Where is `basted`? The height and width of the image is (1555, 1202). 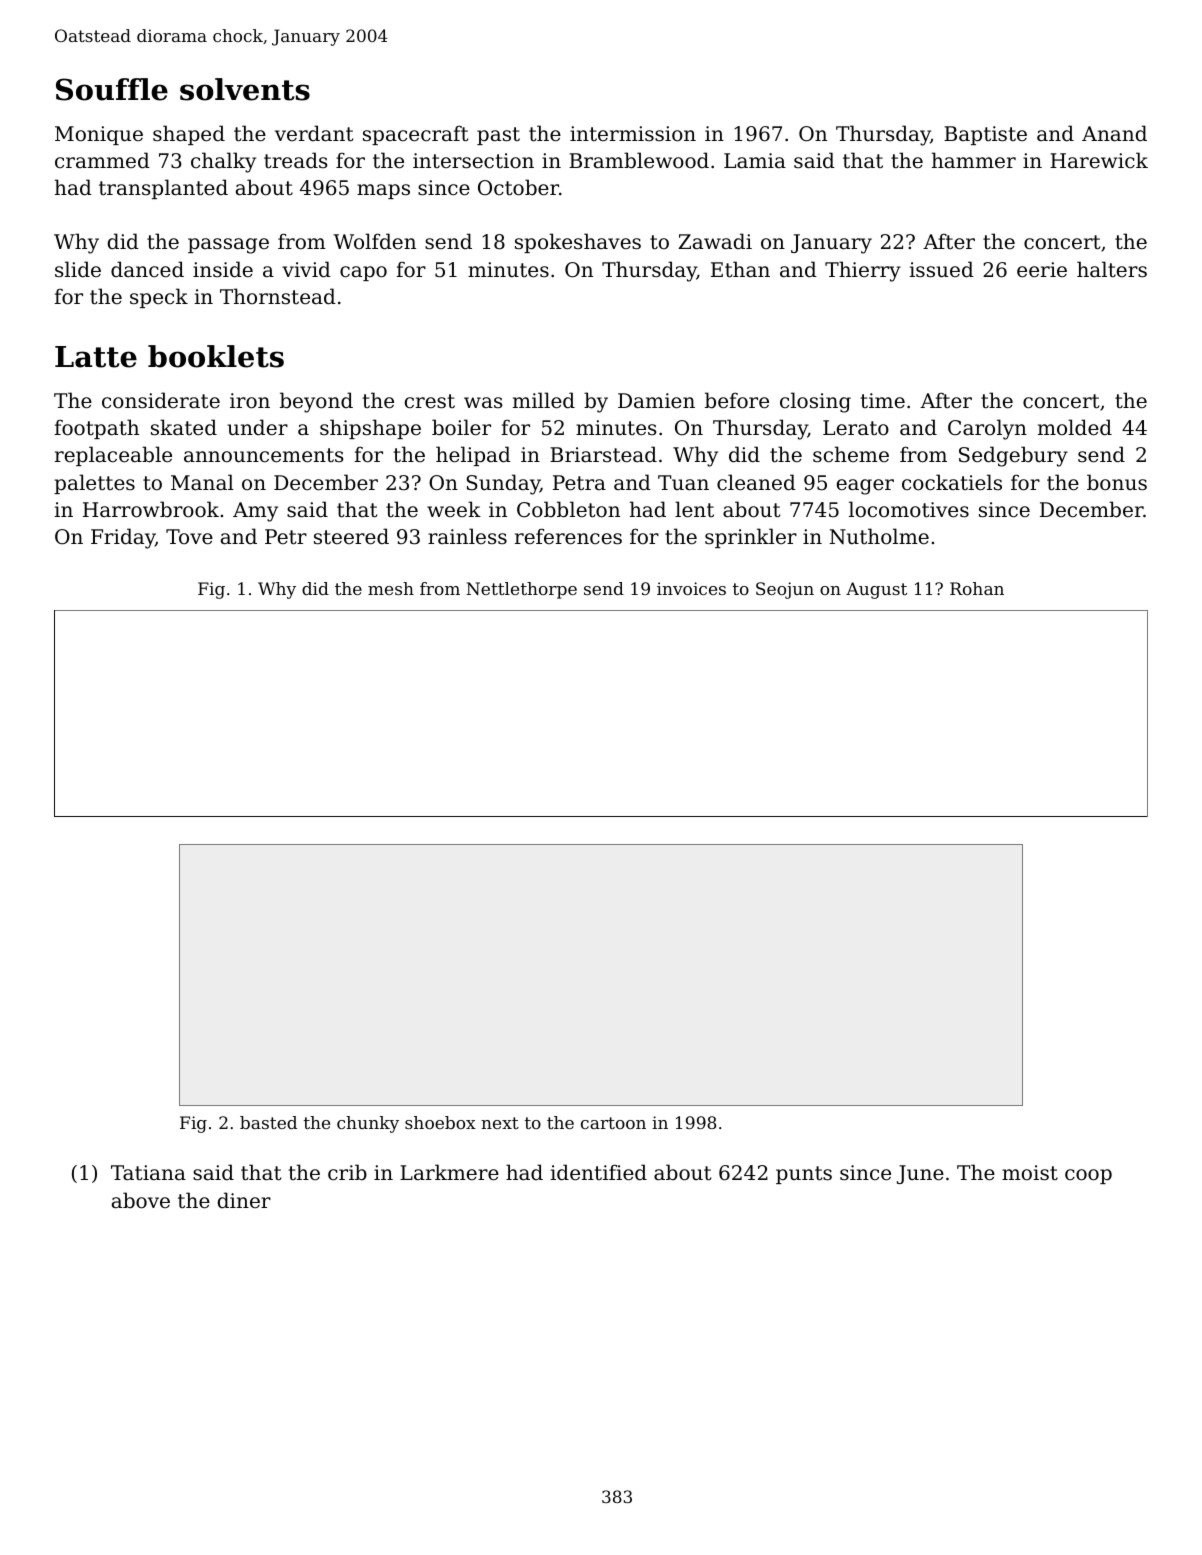 basted is located at coordinates (268, 1122).
